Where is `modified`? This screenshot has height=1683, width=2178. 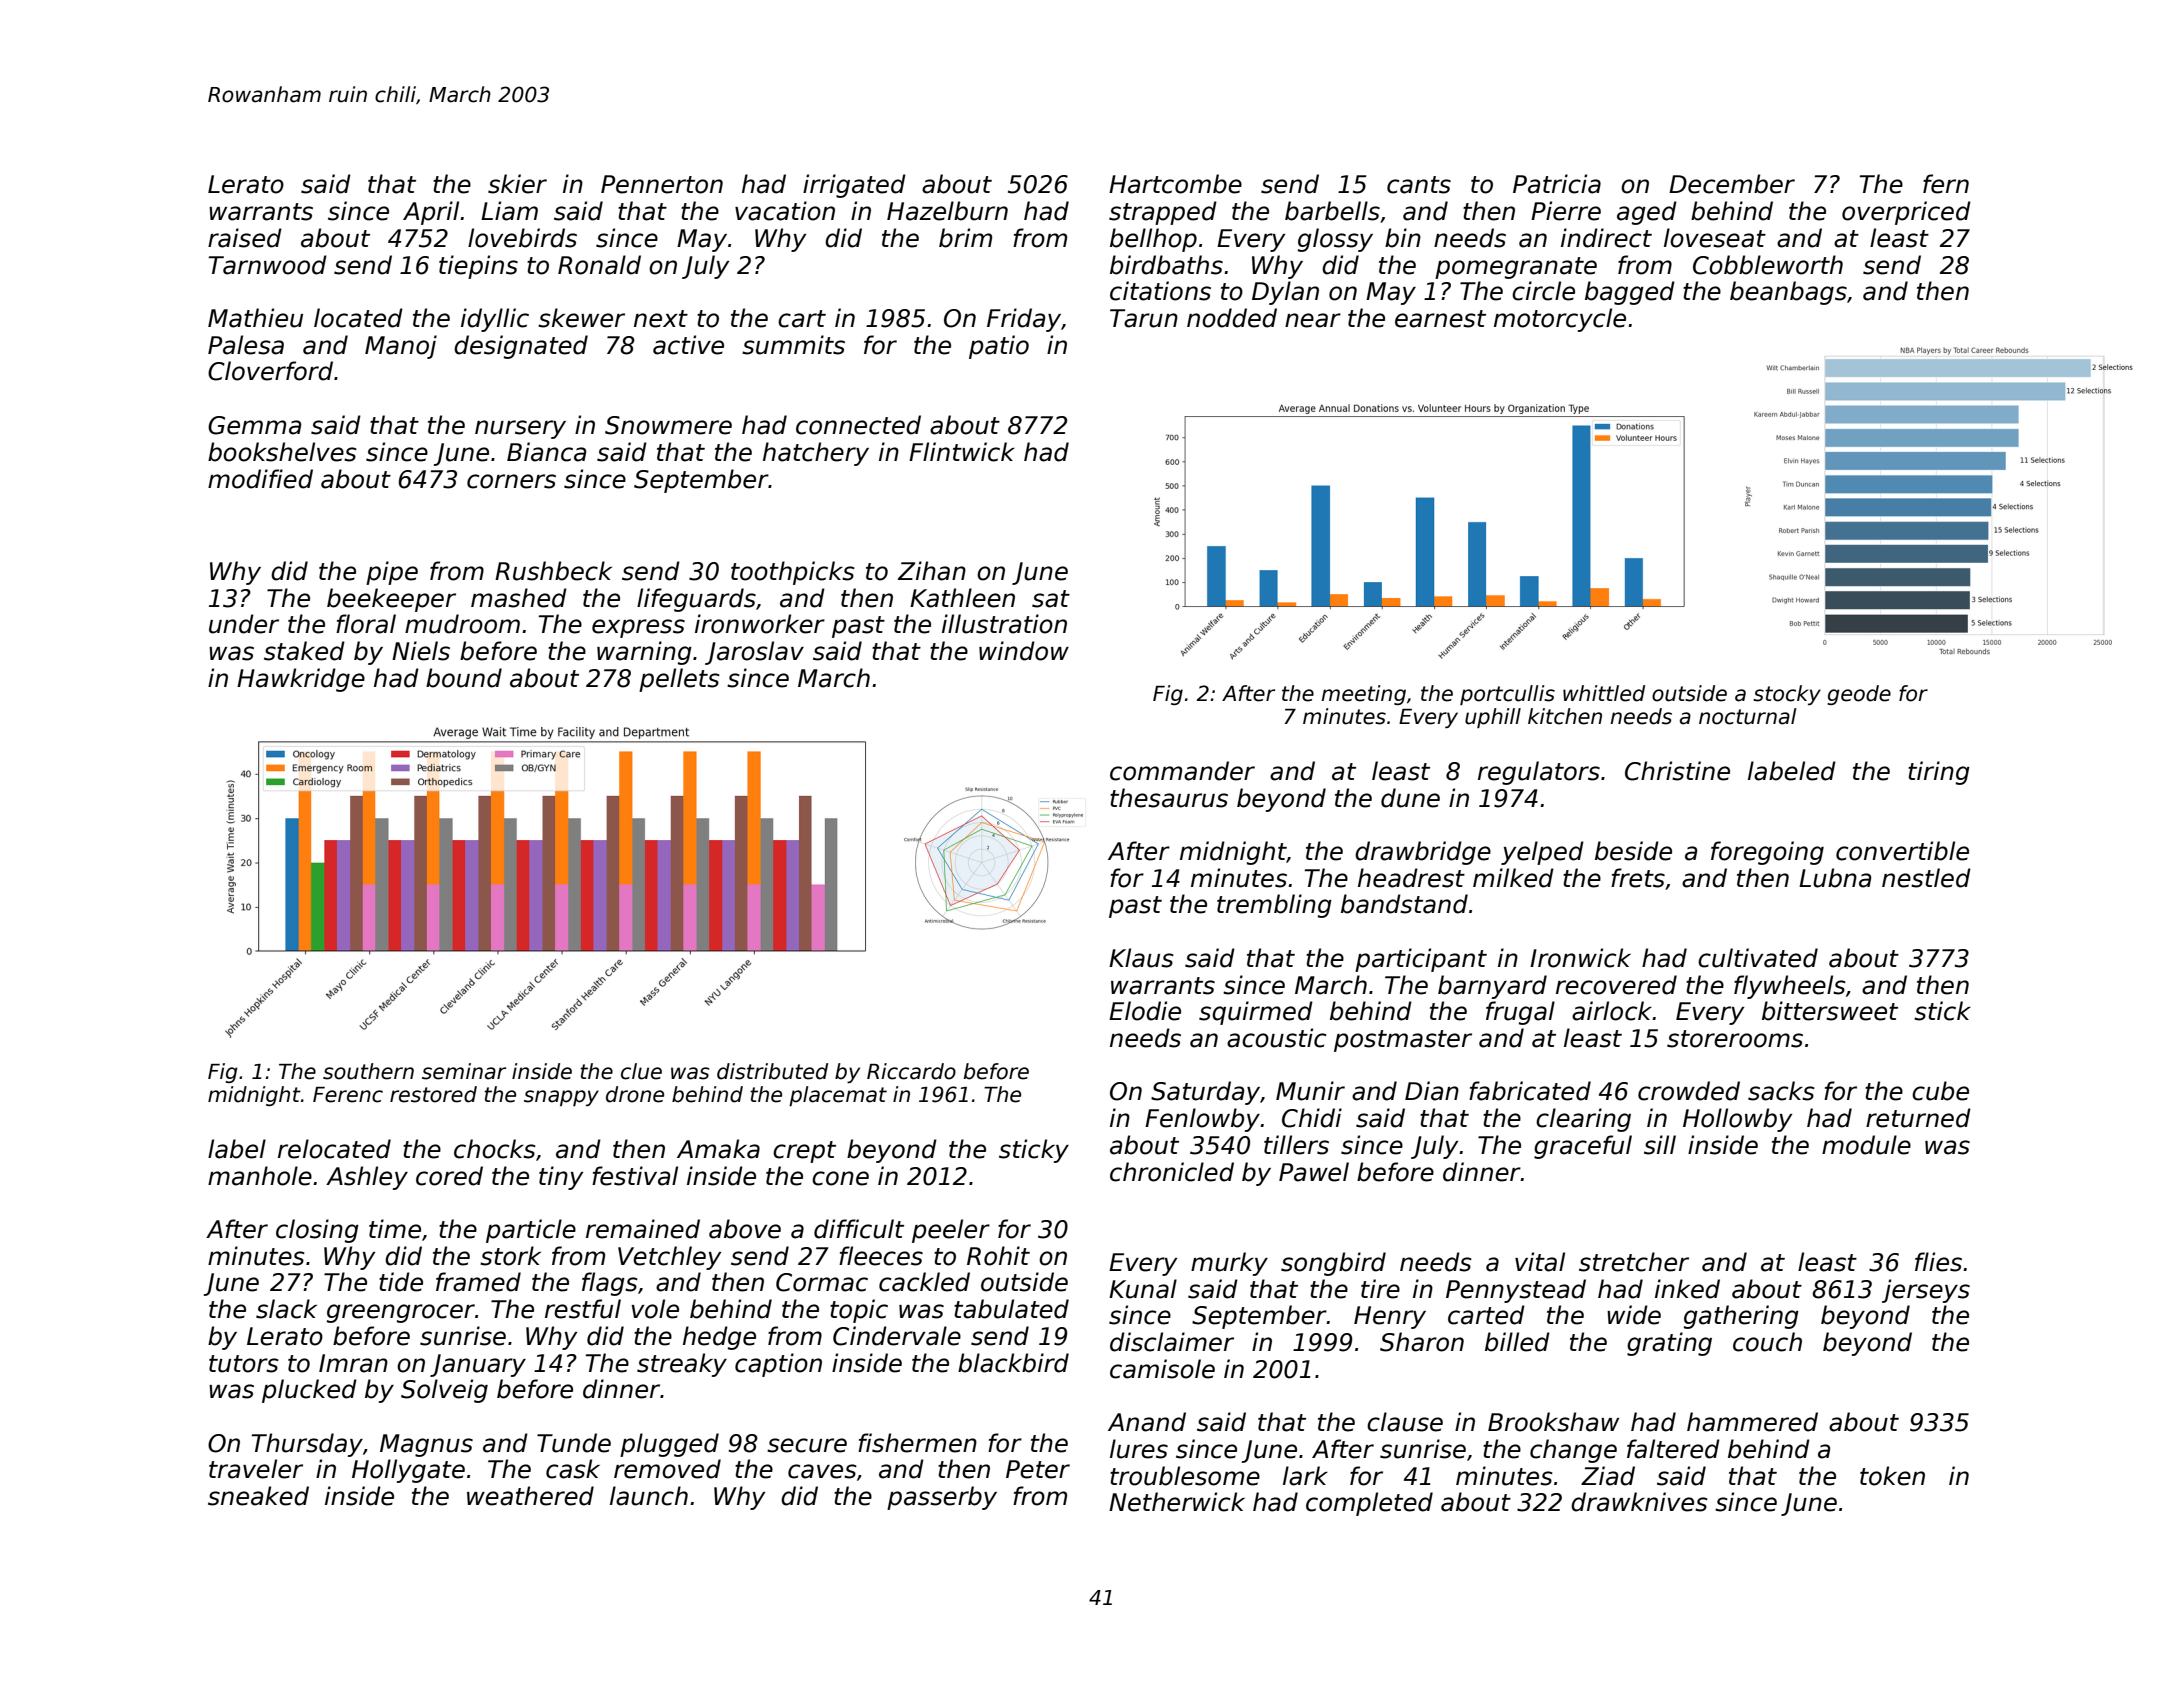
modified is located at coordinates (260, 479).
